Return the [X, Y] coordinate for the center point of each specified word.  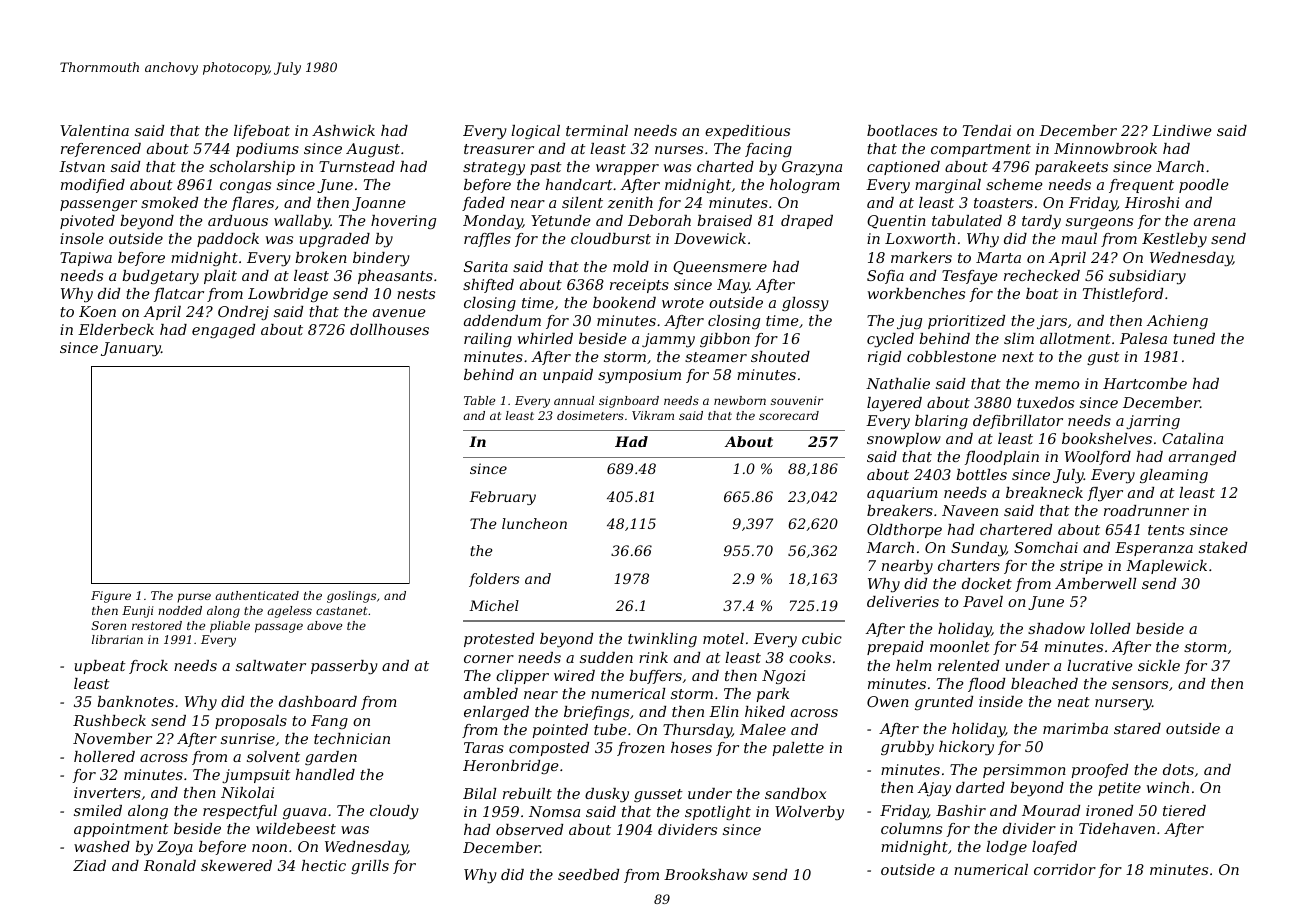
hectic [324, 865]
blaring [941, 422]
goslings [351, 597]
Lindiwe [1182, 130]
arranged [1202, 458]
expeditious [747, 132]
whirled [545, 338]
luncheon [534, 523]
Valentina [94, 130]
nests [416, 294]
